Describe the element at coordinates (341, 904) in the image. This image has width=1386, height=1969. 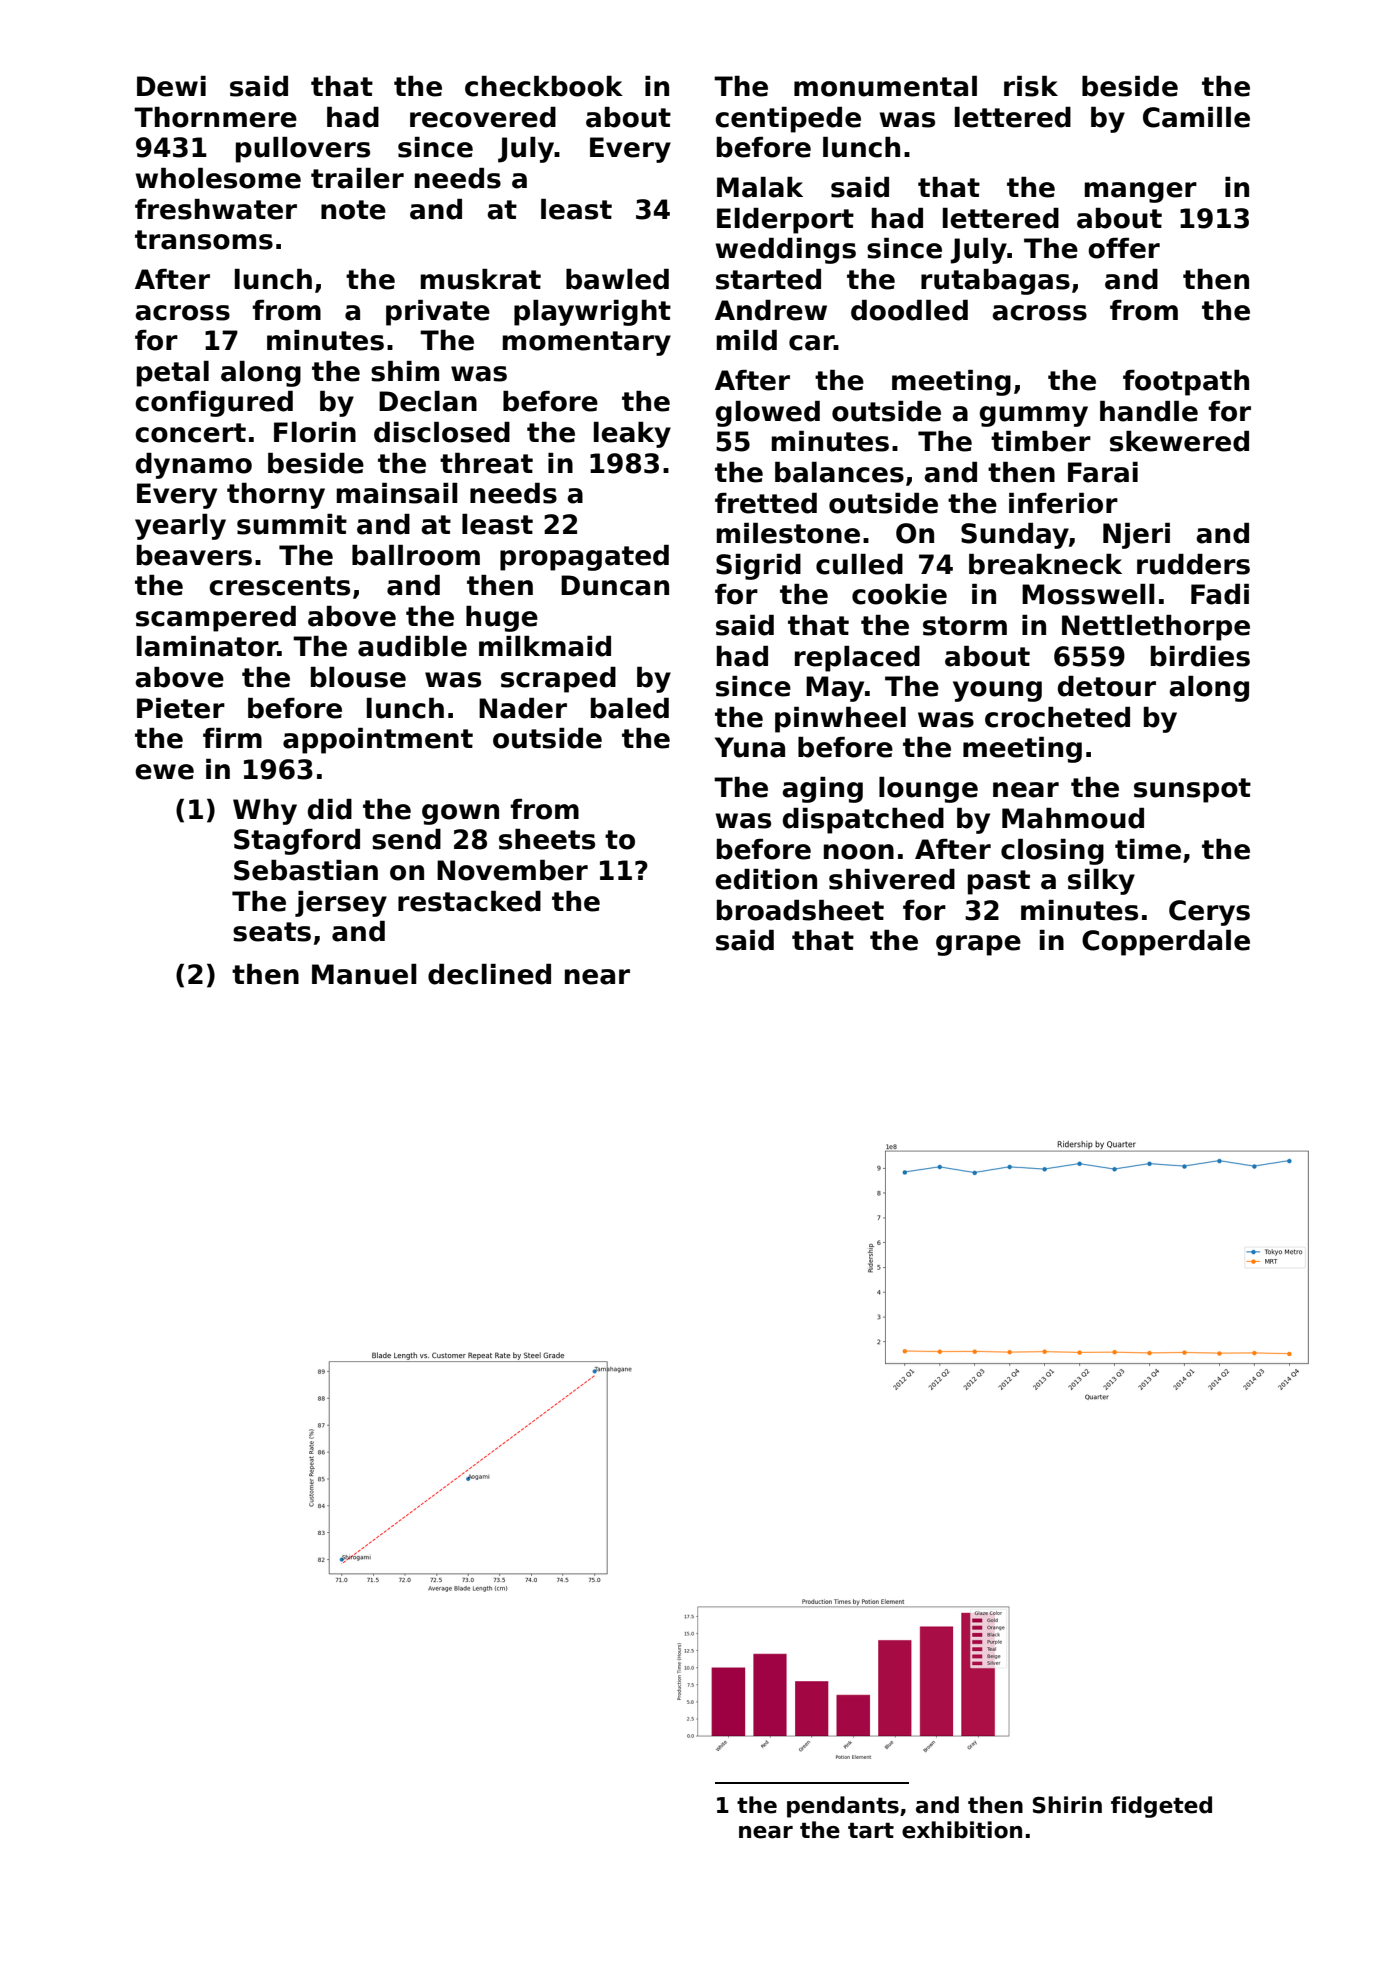
I see `jersey` at that location.
